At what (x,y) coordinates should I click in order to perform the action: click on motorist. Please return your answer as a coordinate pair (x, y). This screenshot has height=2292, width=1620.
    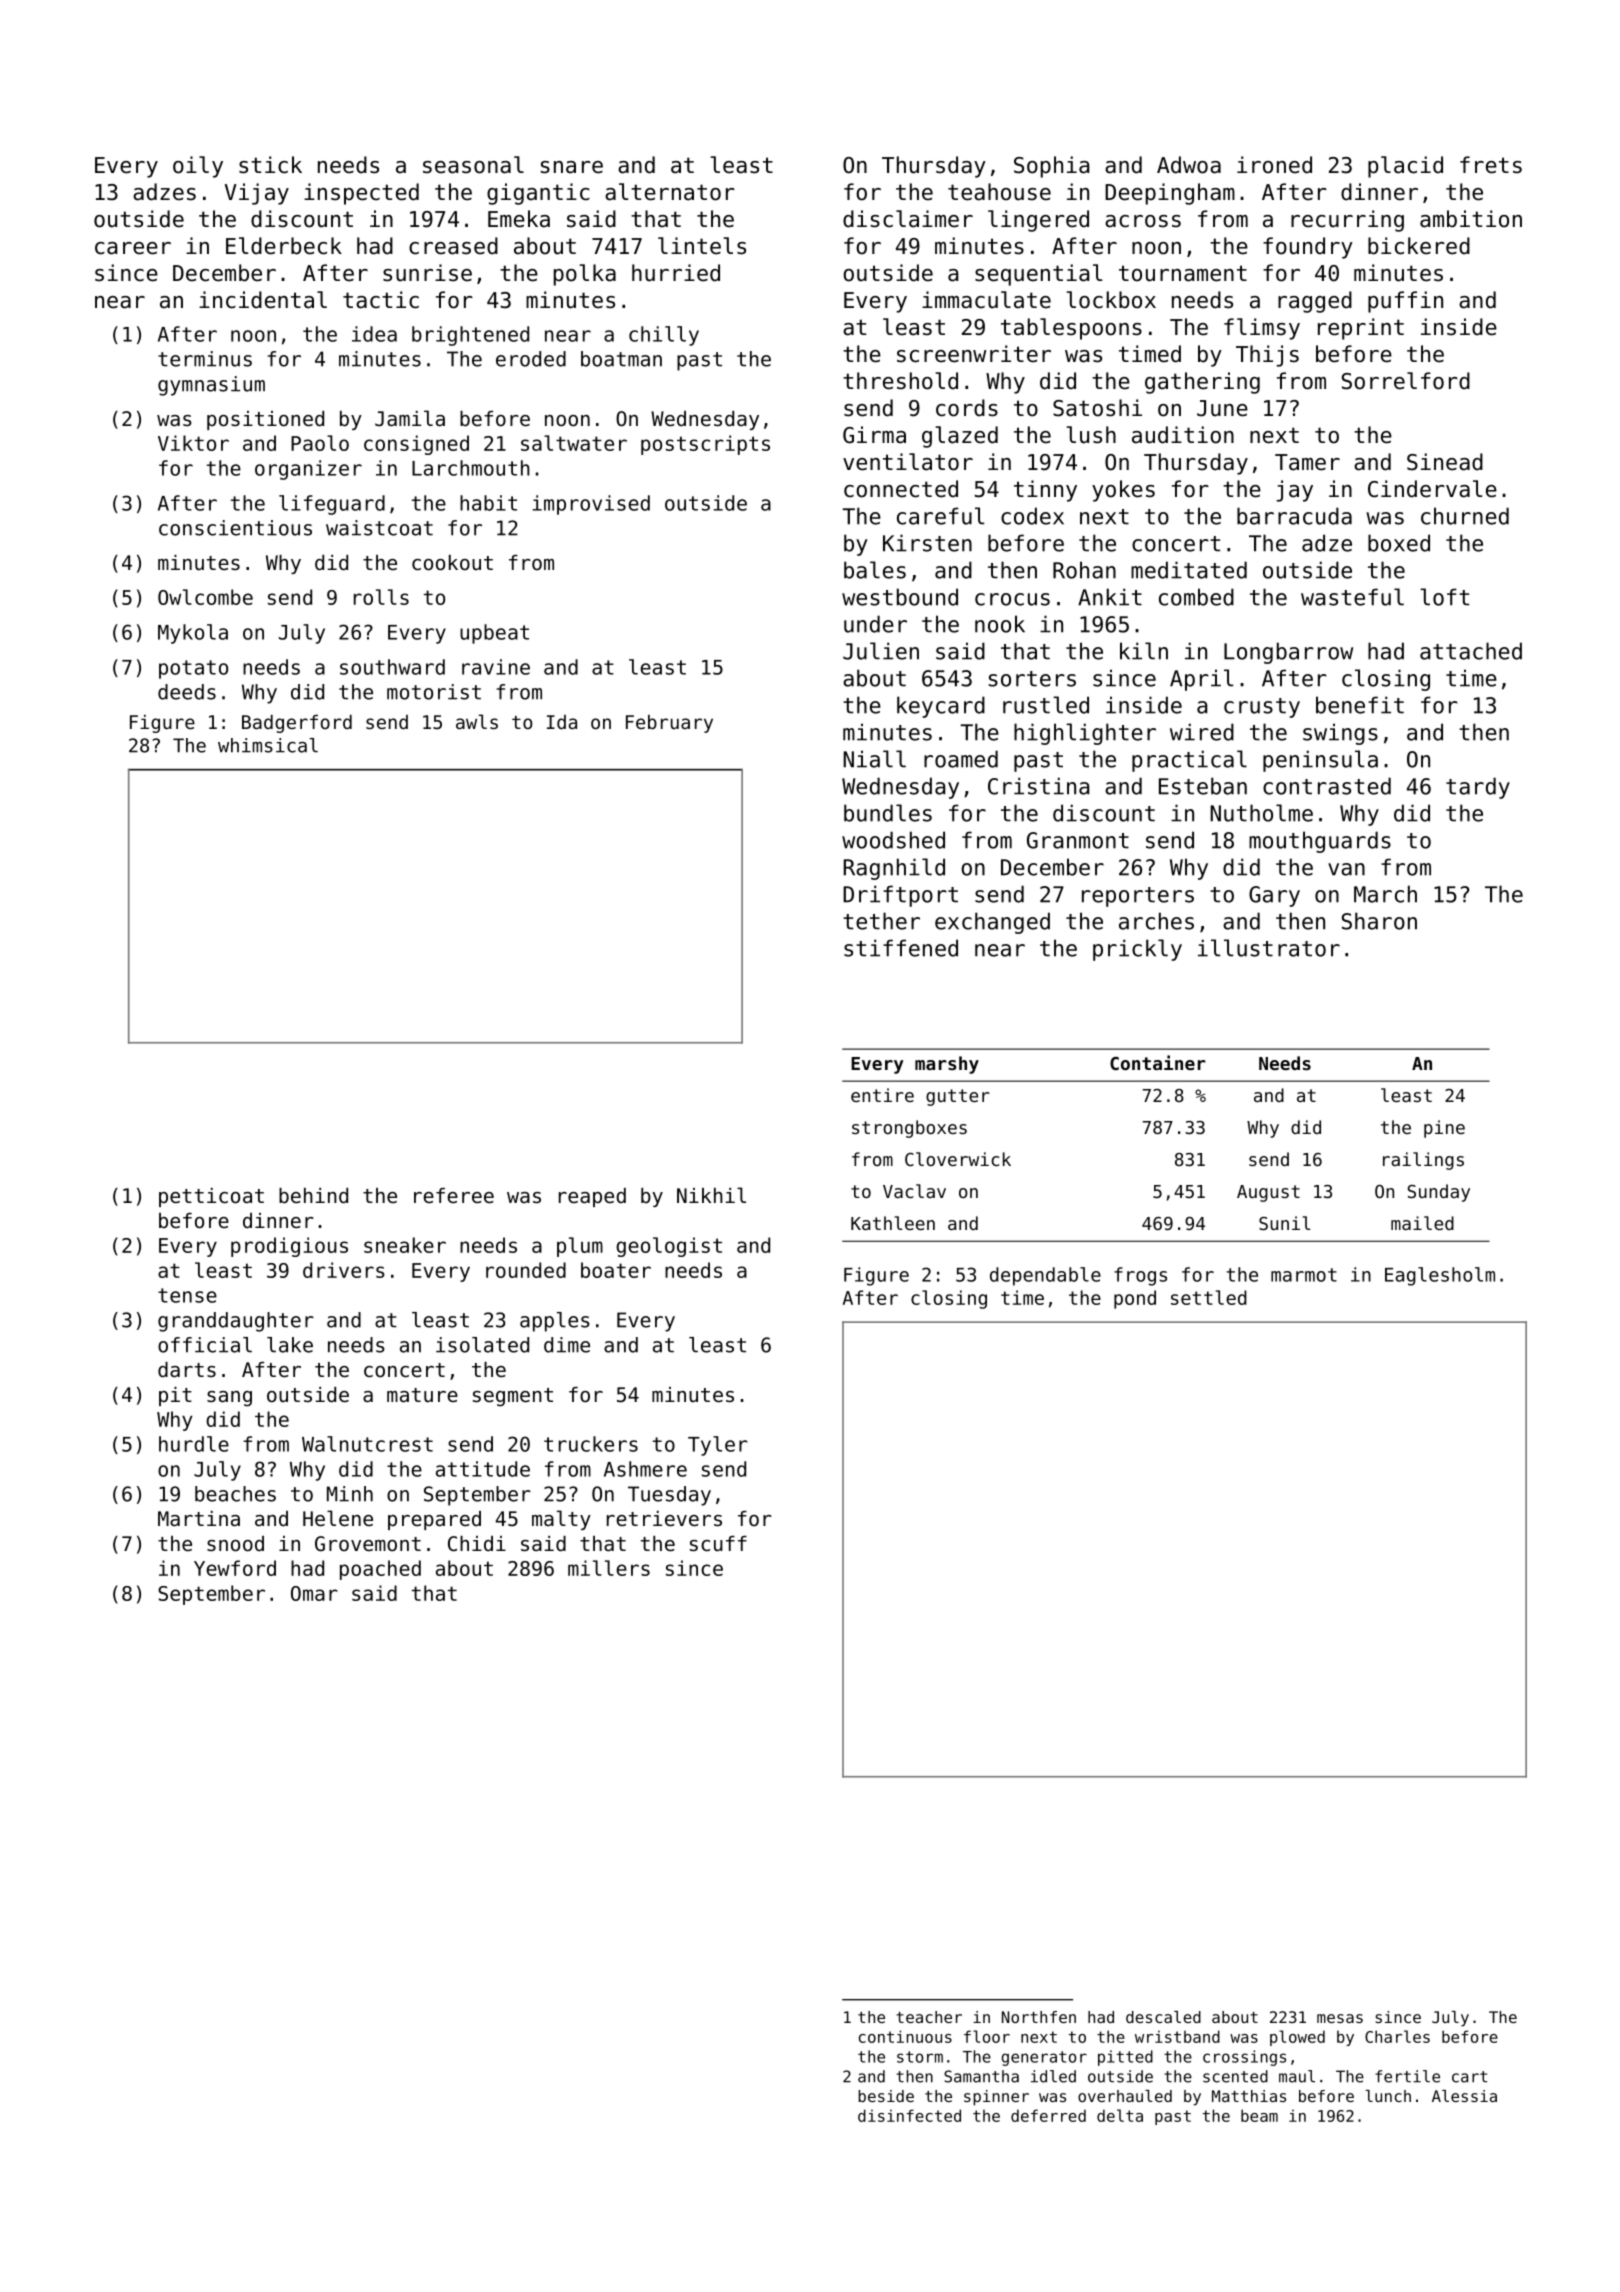
    Looking at the image, I should click on (434, 692).
